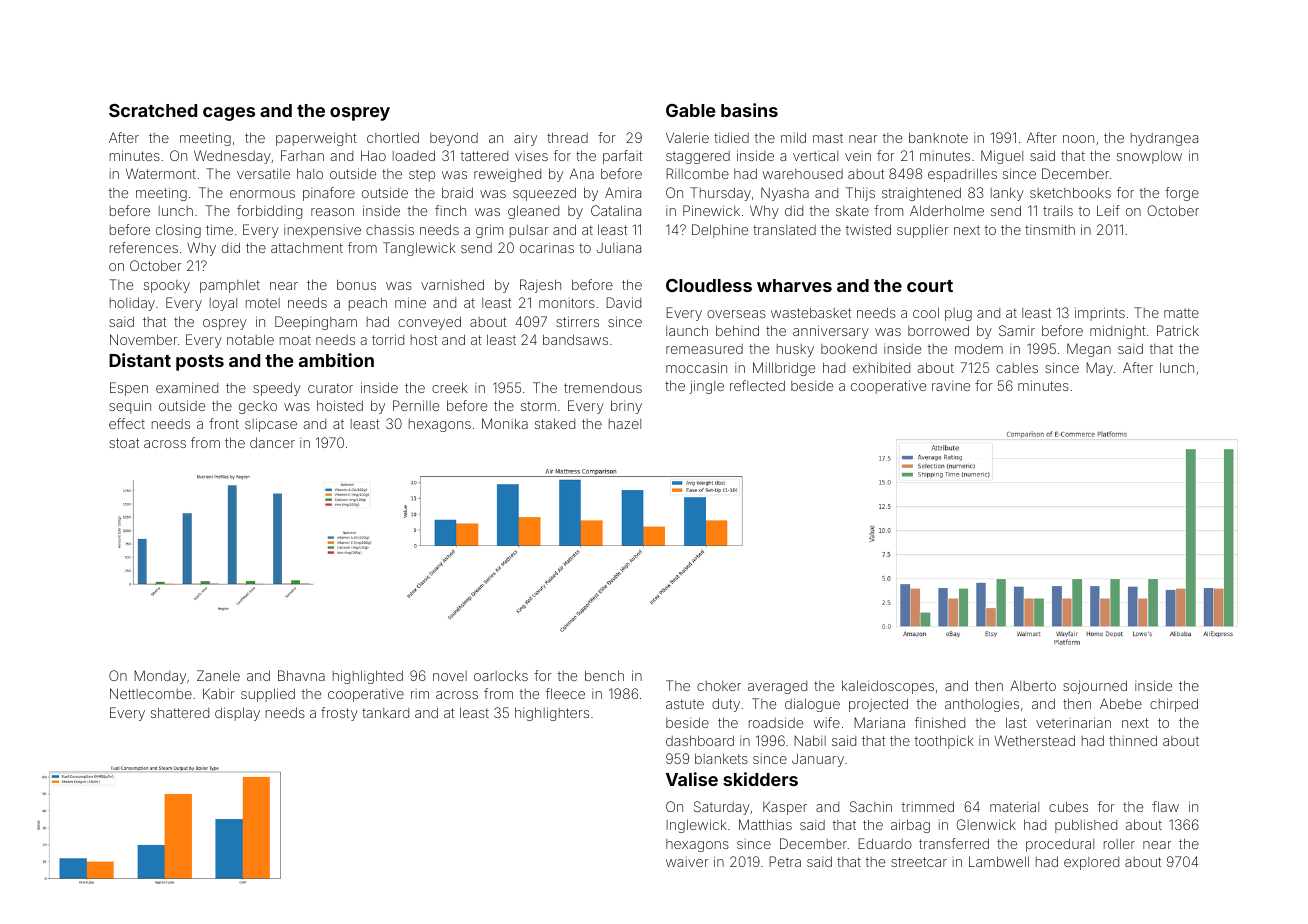  What do you see at coordinates (947, 210) in the screenshot?
I see `Alderholme` at bounding box center [947, 210].
